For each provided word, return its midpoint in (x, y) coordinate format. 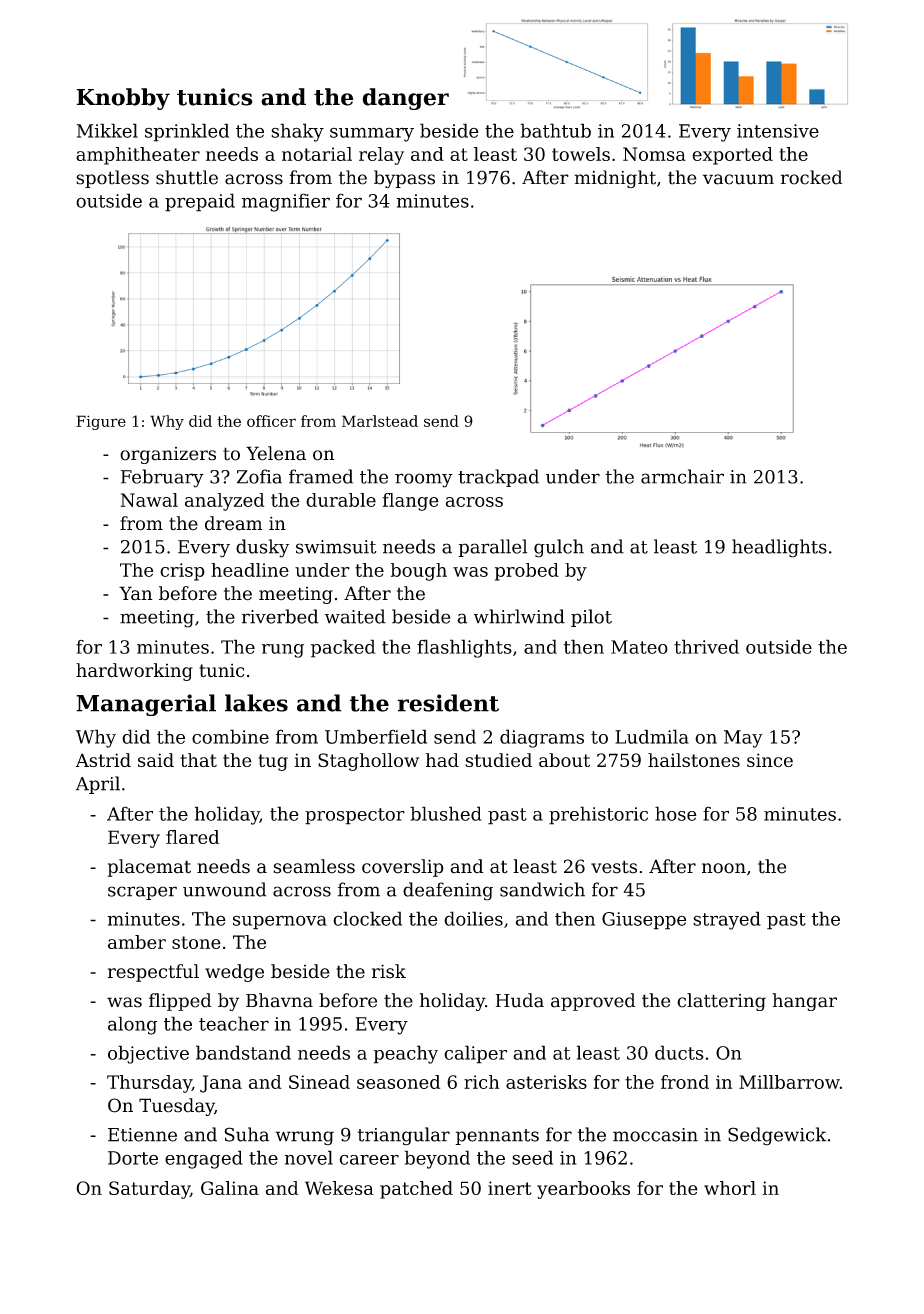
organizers (168, 455)
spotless (112, 179)
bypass (404, 179)
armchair (682, 476)
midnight (615, 179)
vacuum (738, 179)
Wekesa (339, 1188)
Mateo (639, 647)
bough (419, 572)
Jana (221, 1084)
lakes (256, 703)
